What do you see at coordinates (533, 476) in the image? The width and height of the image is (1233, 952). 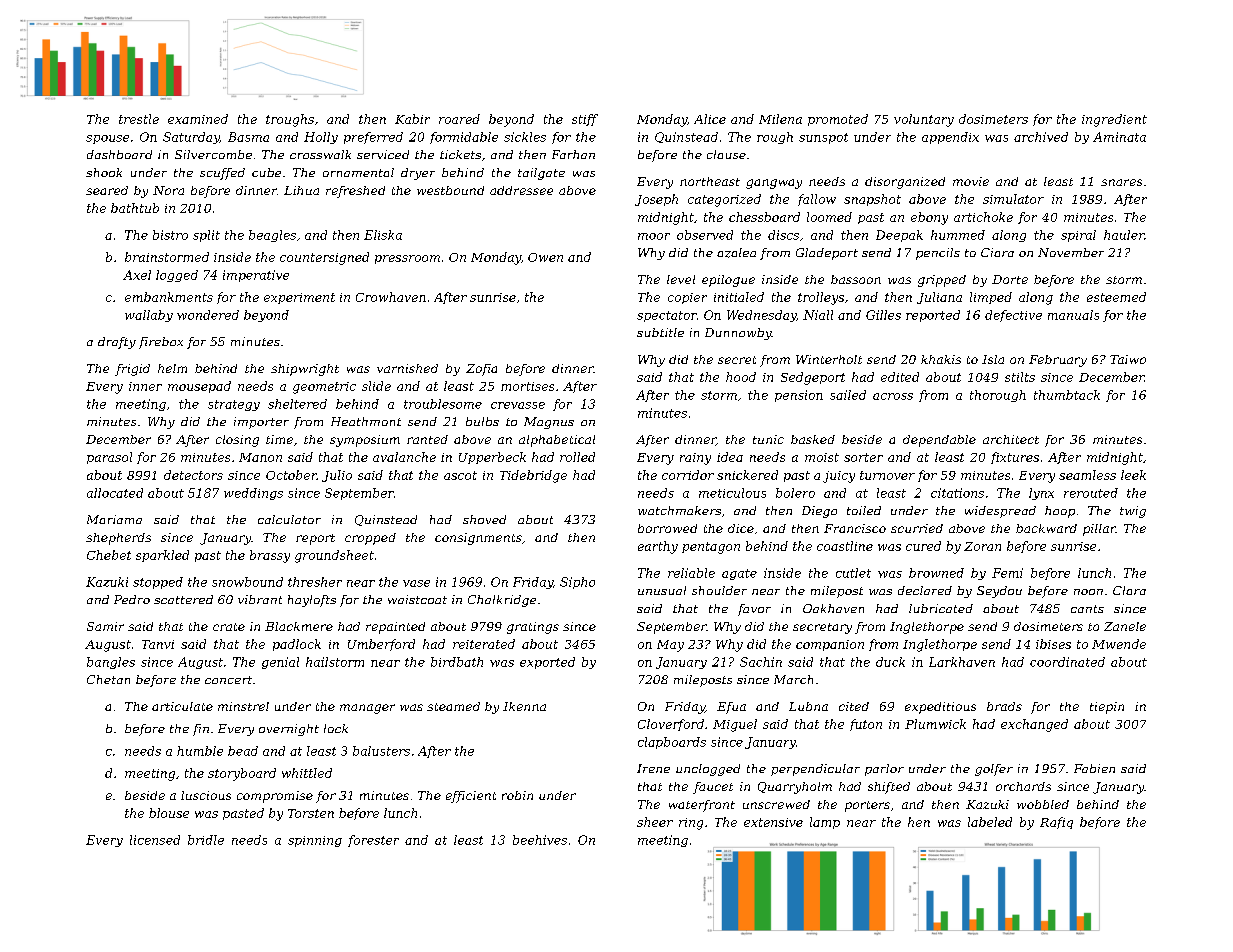 I see `Tidebridge` at bounding box center [533, 476].
